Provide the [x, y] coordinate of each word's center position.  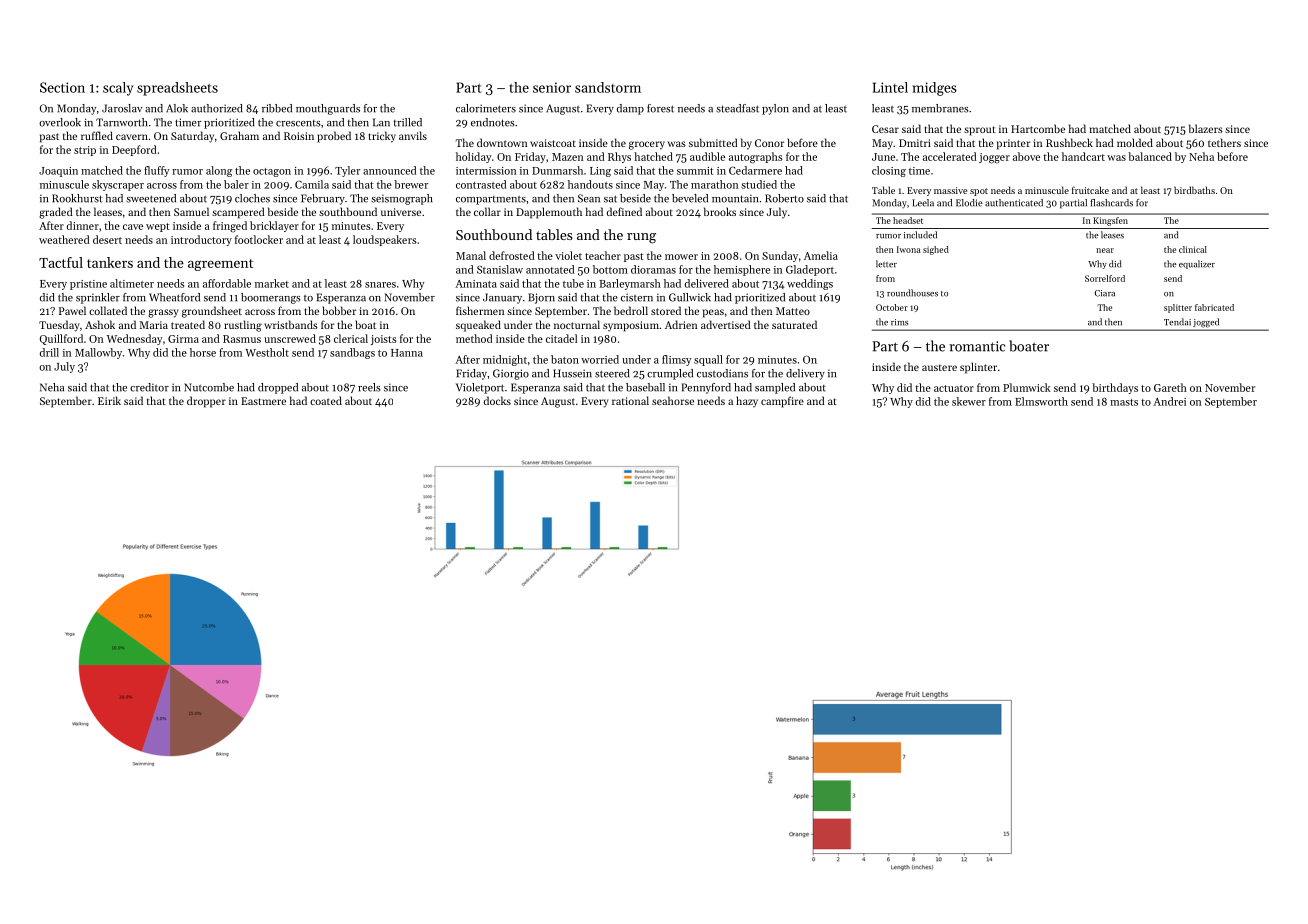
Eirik [109, 400]
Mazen [568, 157]
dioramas [653, 269]
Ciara [1105, 293]
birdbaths [1194, 190]
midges [935, 89]
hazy [747, 402]
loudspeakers [385, 240]
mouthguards [328, 109]
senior [552, 87]
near [1105, 250]
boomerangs [271, 298]
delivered [707, 283]
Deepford [134, 150]
